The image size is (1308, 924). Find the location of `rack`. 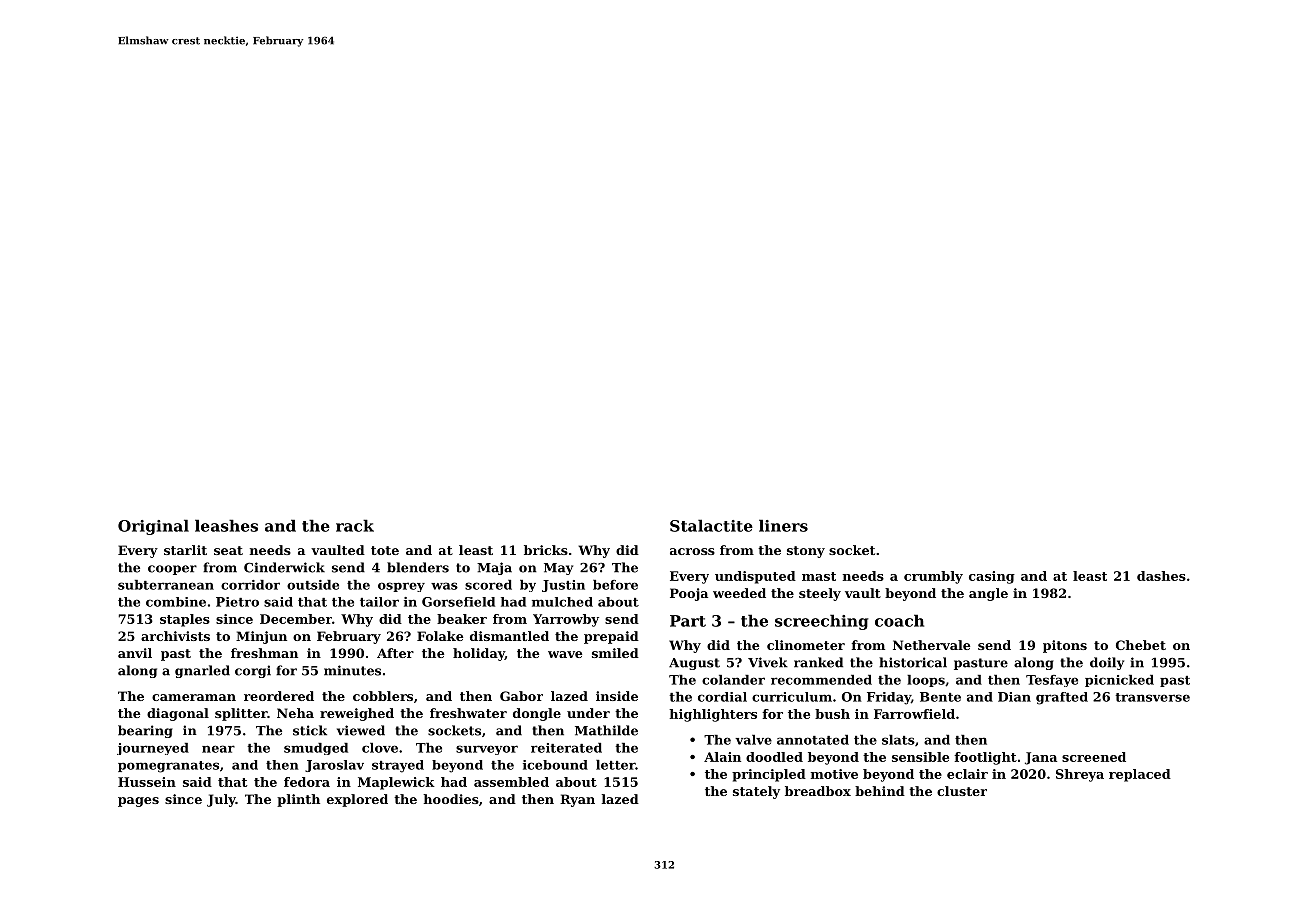

rack is located at coordinates (355, 525).
